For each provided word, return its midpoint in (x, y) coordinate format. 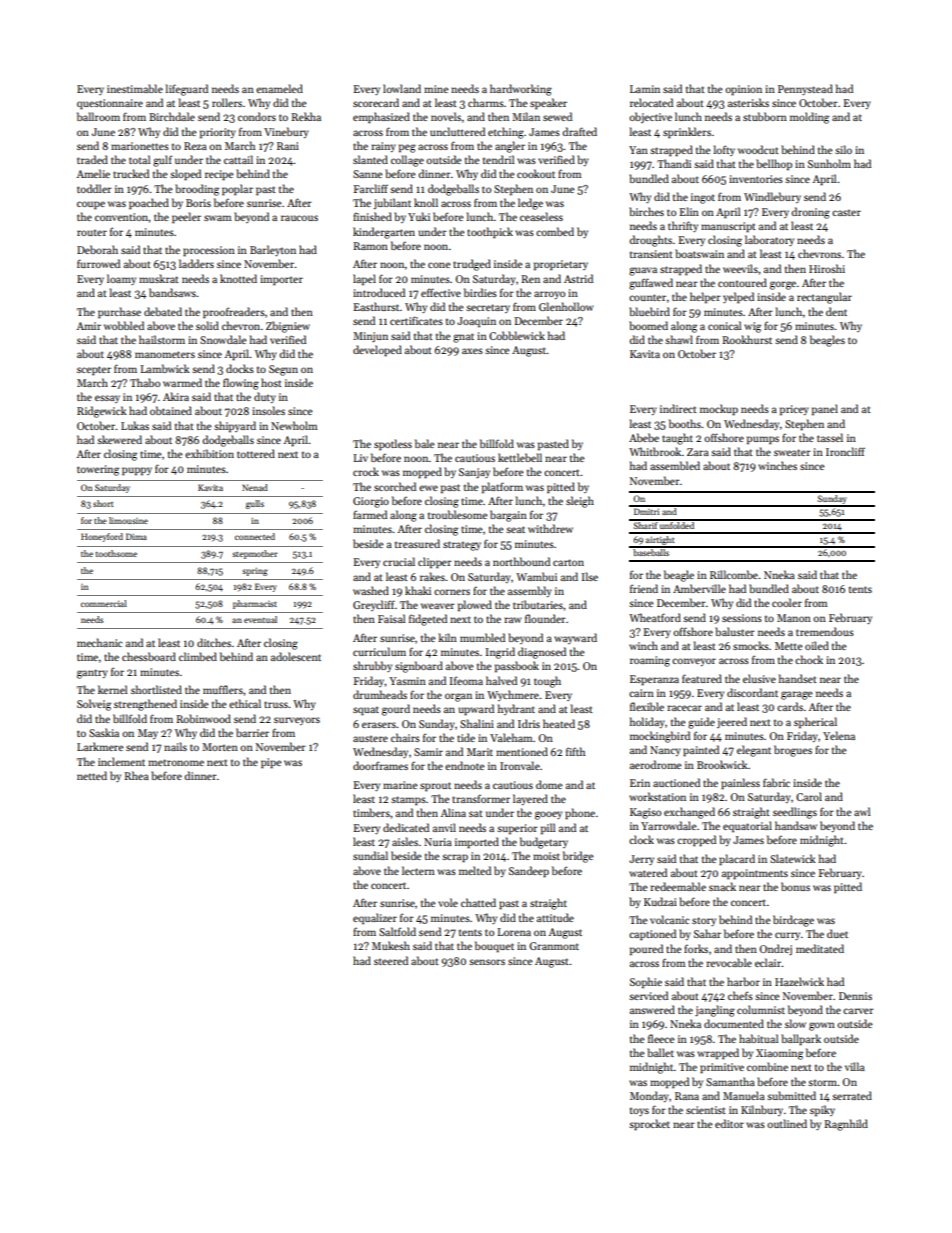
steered (391, 960)
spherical (815, 722)
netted (92, 775)
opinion (743, 90)
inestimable (135, 88)
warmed (182, 382)
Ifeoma (466, 680)
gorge (783, 285)
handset (798, 678)
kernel (112, 689)
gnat (463, 338)
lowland (402, 88)
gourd (396, 710)
